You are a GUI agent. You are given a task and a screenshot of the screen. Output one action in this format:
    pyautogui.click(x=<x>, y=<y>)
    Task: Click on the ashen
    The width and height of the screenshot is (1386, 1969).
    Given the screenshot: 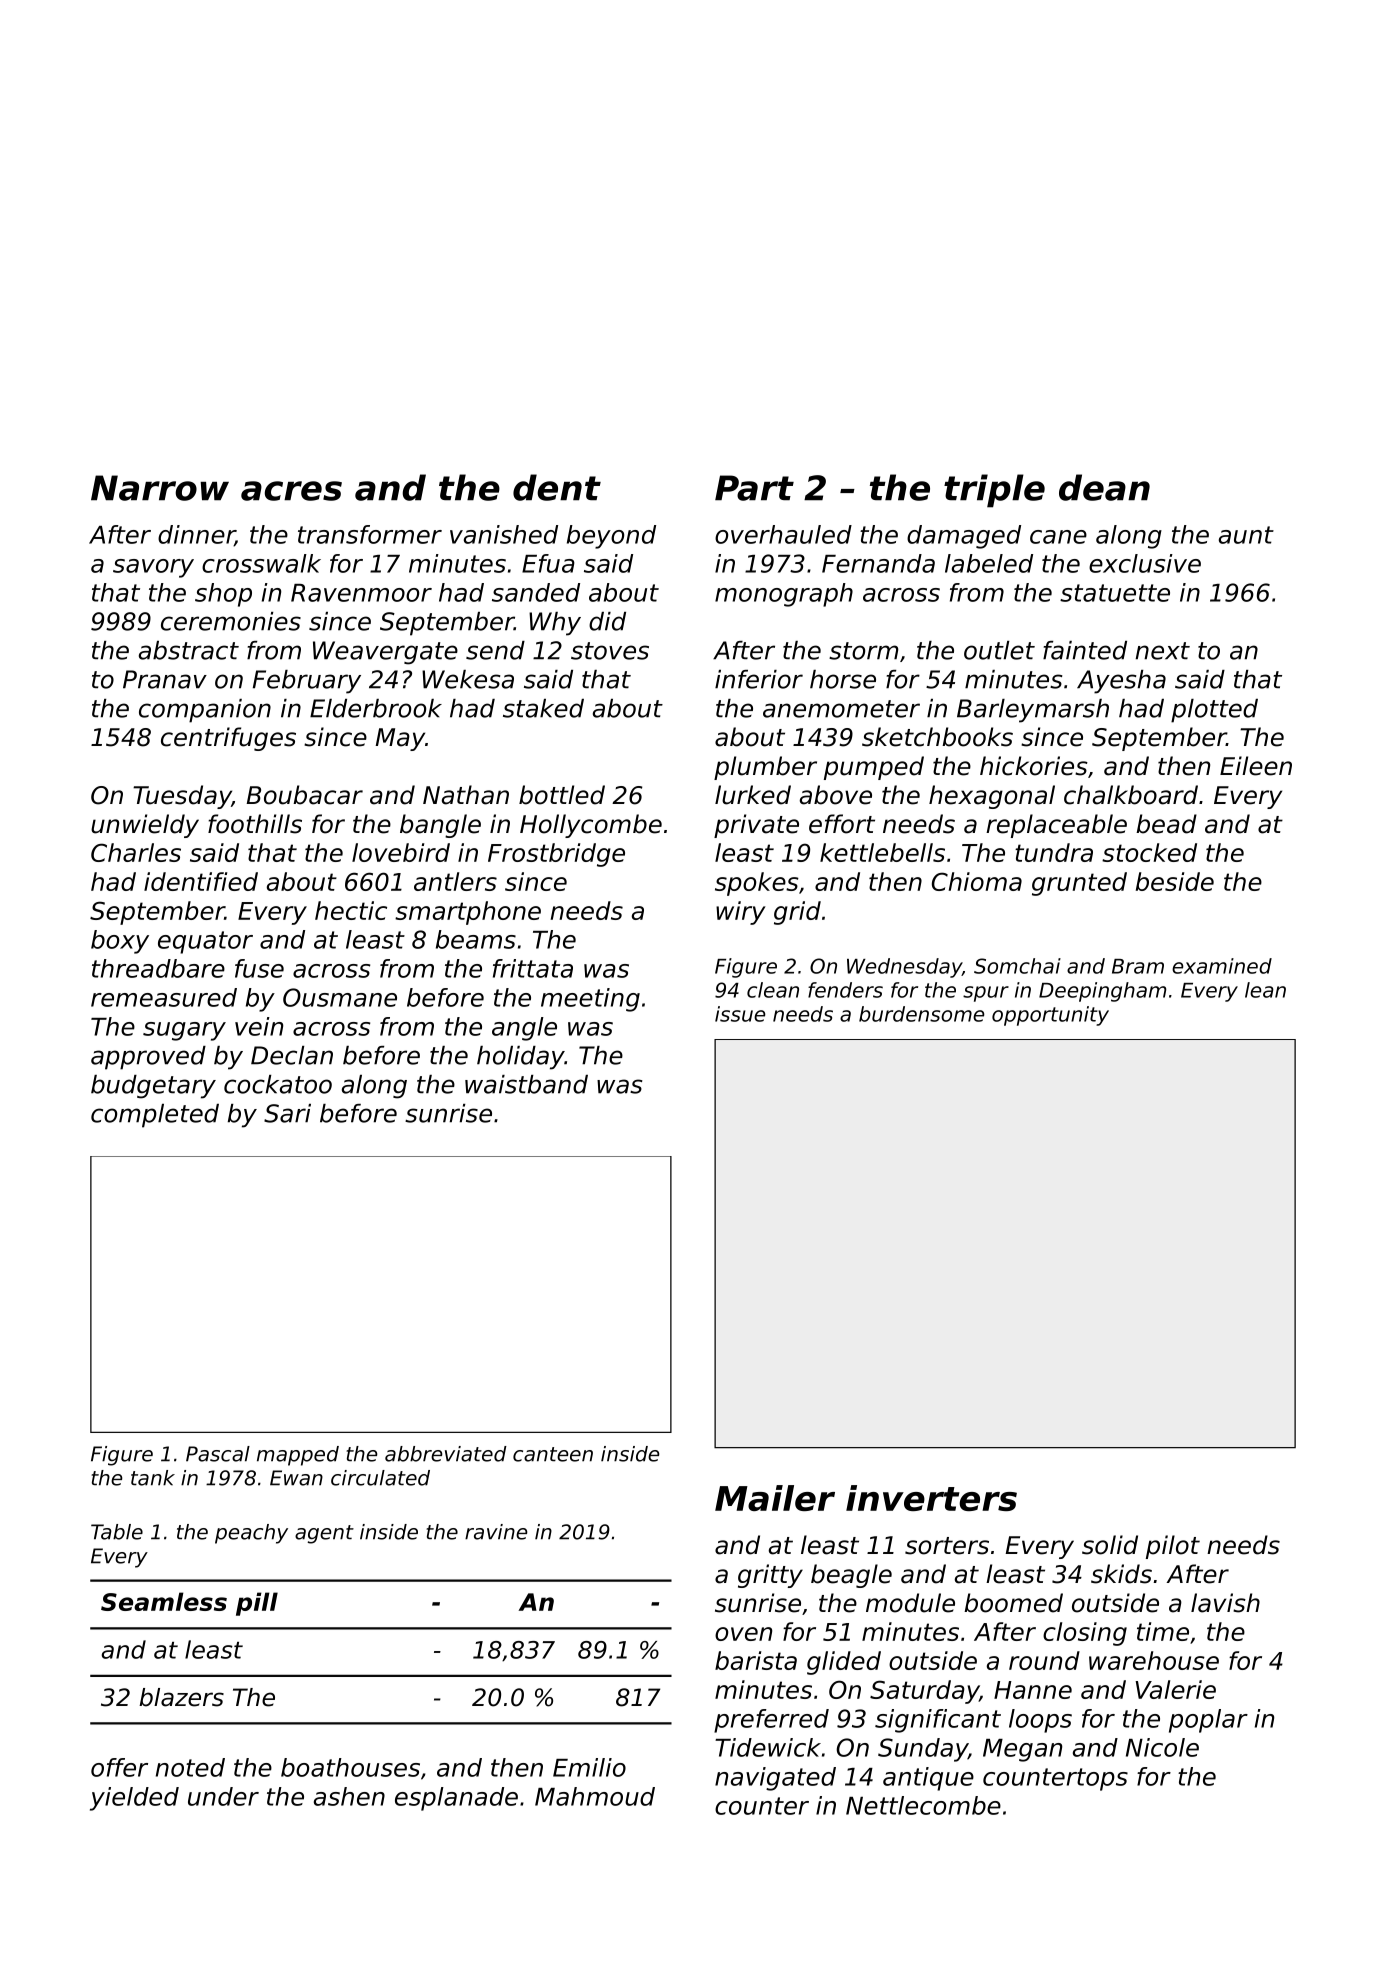 What is the action you would take?
    pyautogui.click(x=349, y=1796)
